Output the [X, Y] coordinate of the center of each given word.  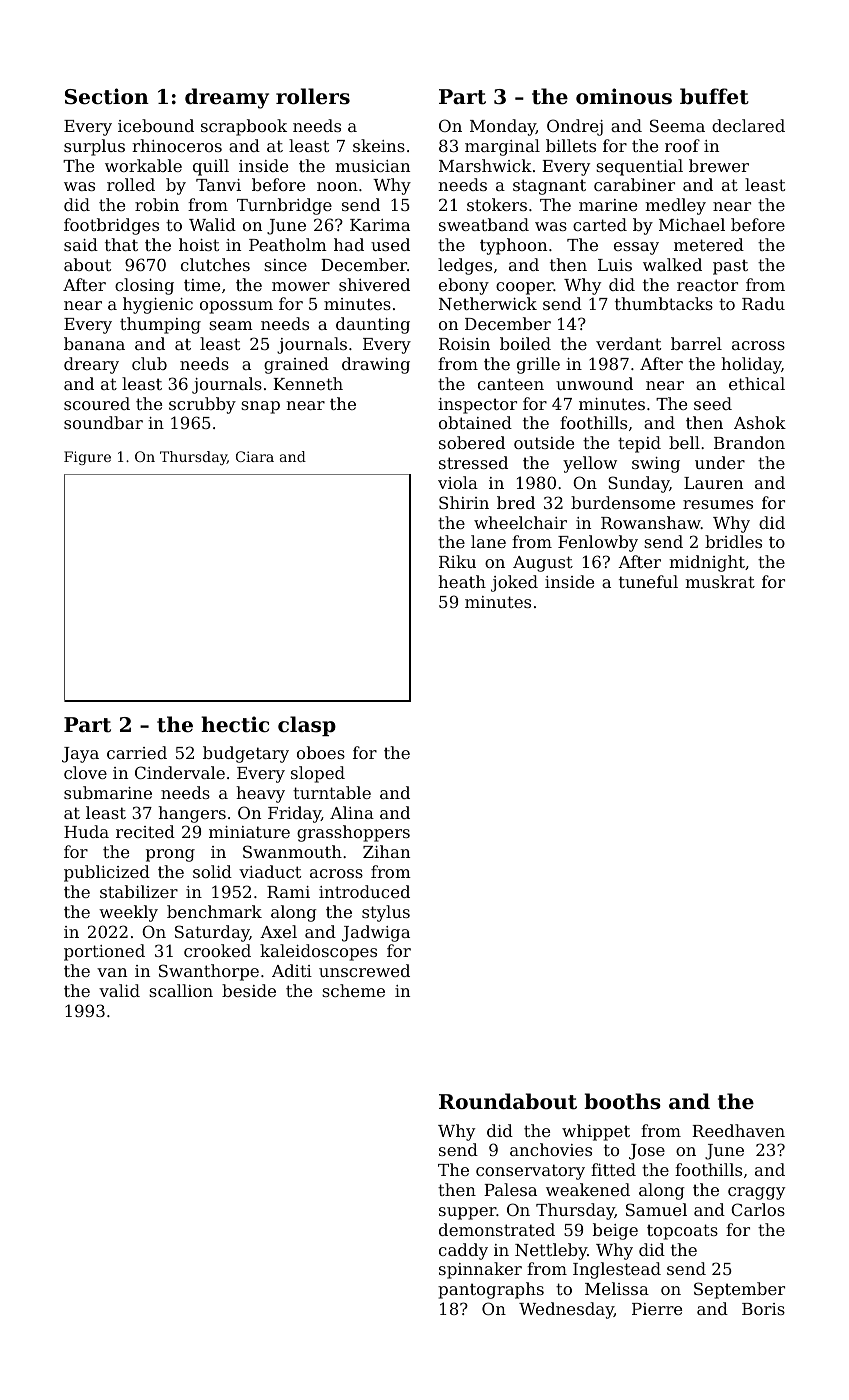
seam [231, 325]
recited [145, 831]
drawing [376, 365]
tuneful [648, 581]
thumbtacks [664, 303]
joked [514, 583]
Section [107, 96]
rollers [313, 96]
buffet [714, 96]
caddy [463, 1251]
